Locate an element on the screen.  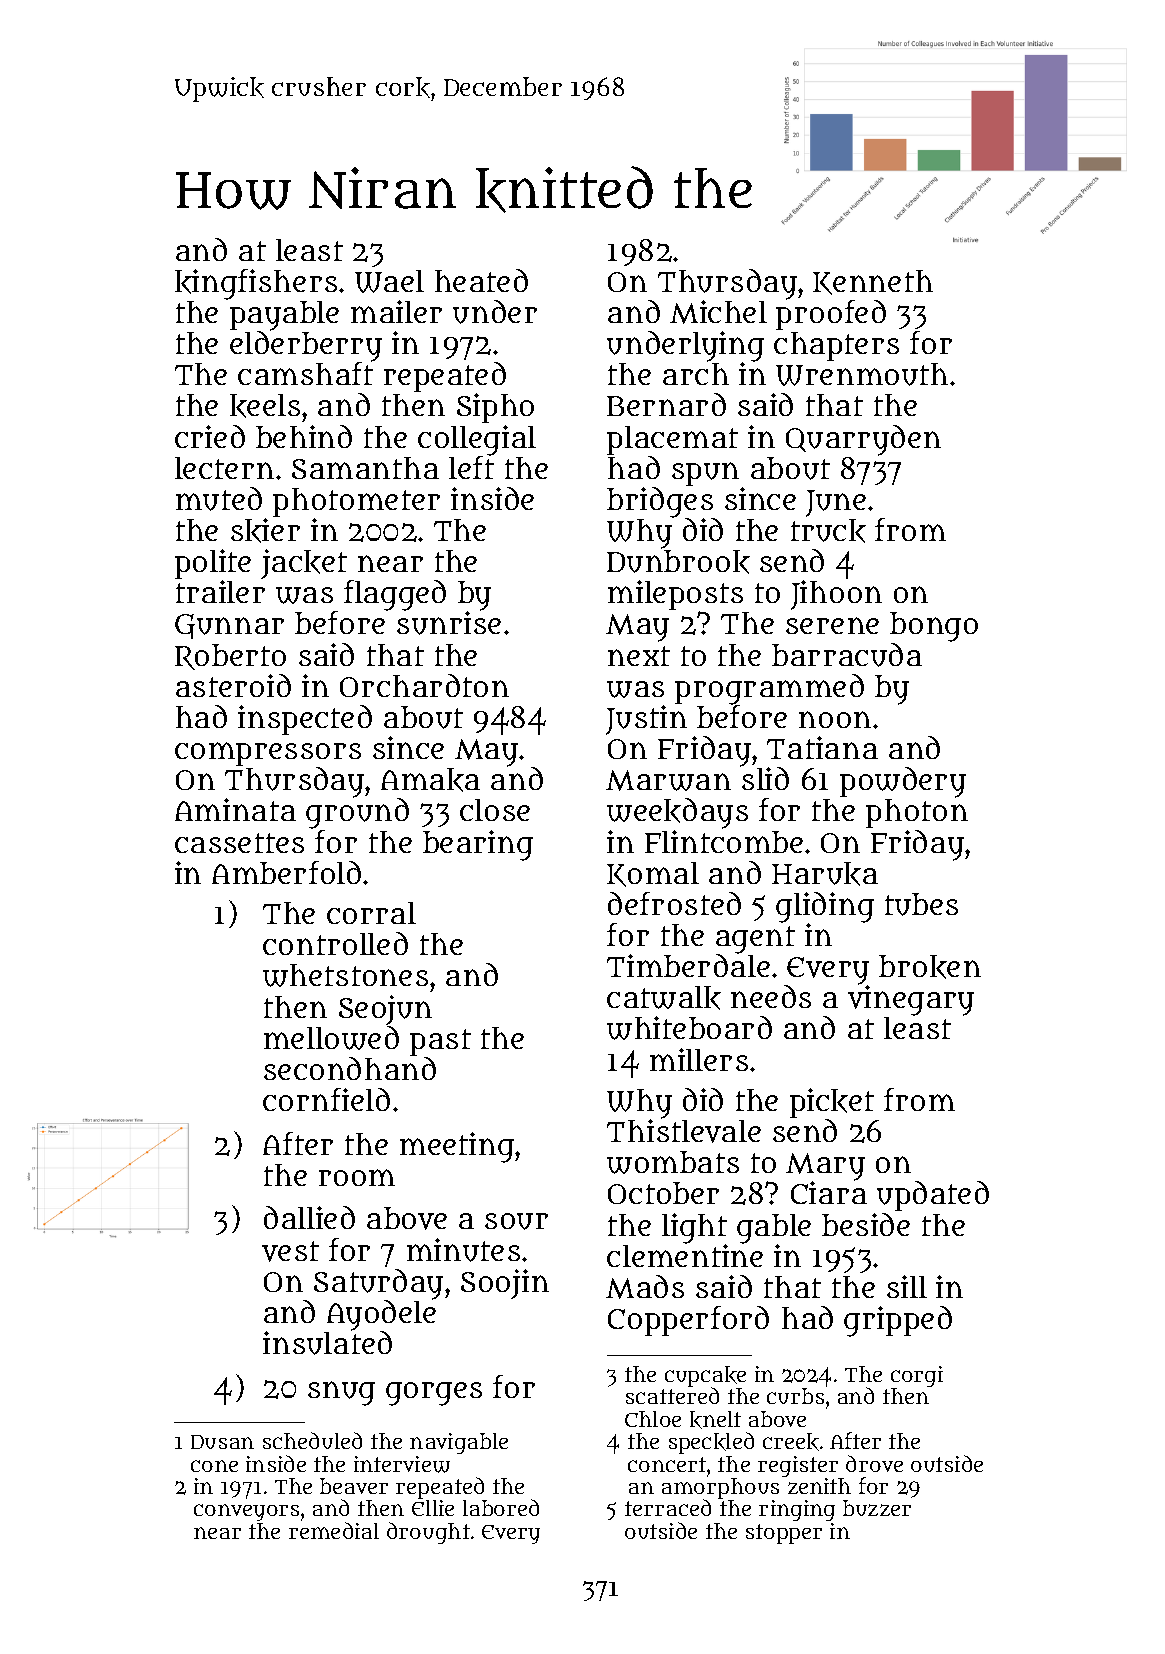
mileposts is located at coordinates (675, 596).
